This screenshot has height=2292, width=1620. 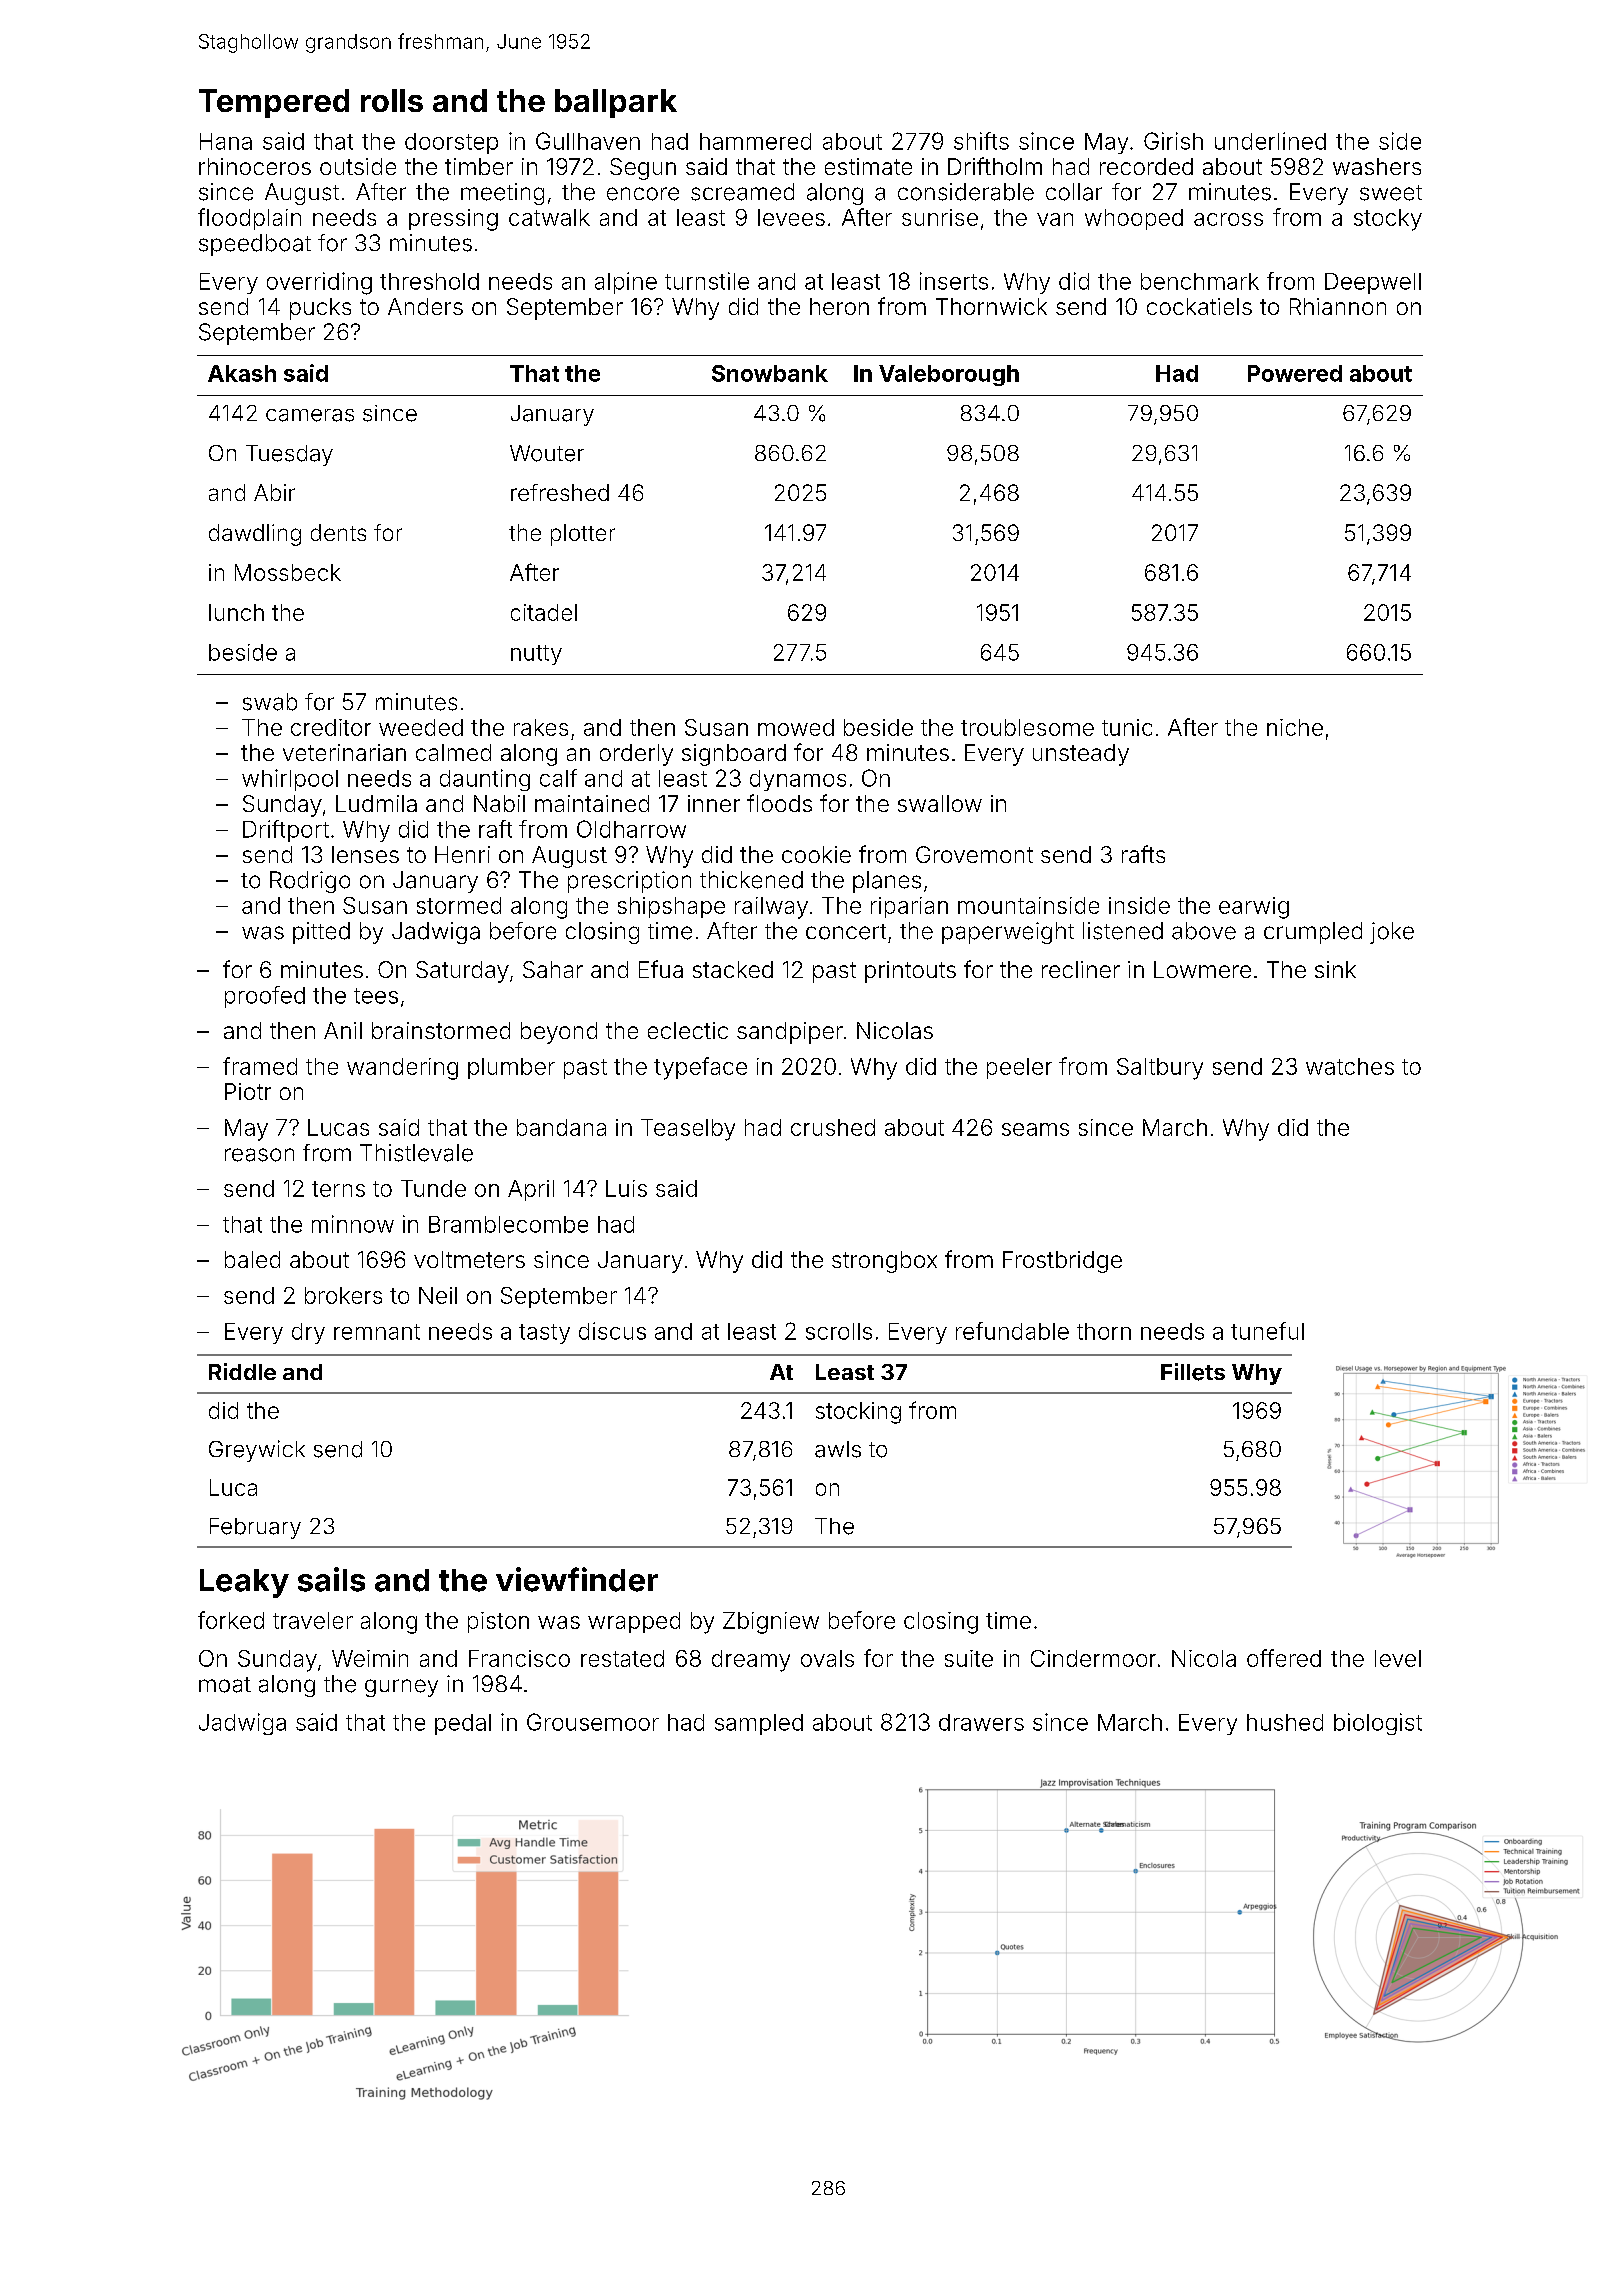 What do you see at coordinates (884, 1262) in the screenshot?
I see `strongbox` at bounding box center [884, 1262].
